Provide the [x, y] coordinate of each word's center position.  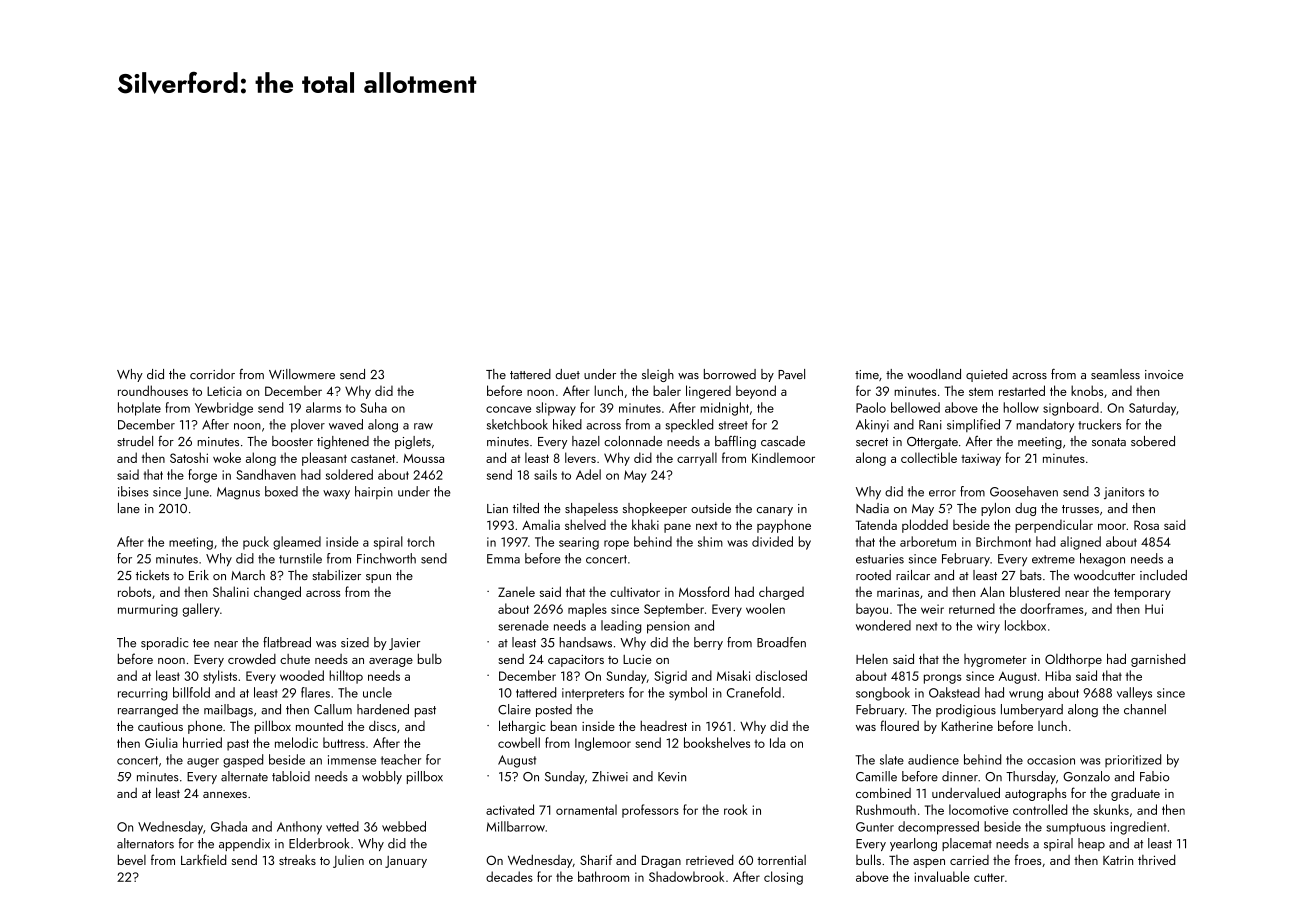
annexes [225, 795]
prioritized [1133, 760]
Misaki [733, 675]
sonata [1109, 442]
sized [355, 642]
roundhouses [153, 390]
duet [568, 374]
